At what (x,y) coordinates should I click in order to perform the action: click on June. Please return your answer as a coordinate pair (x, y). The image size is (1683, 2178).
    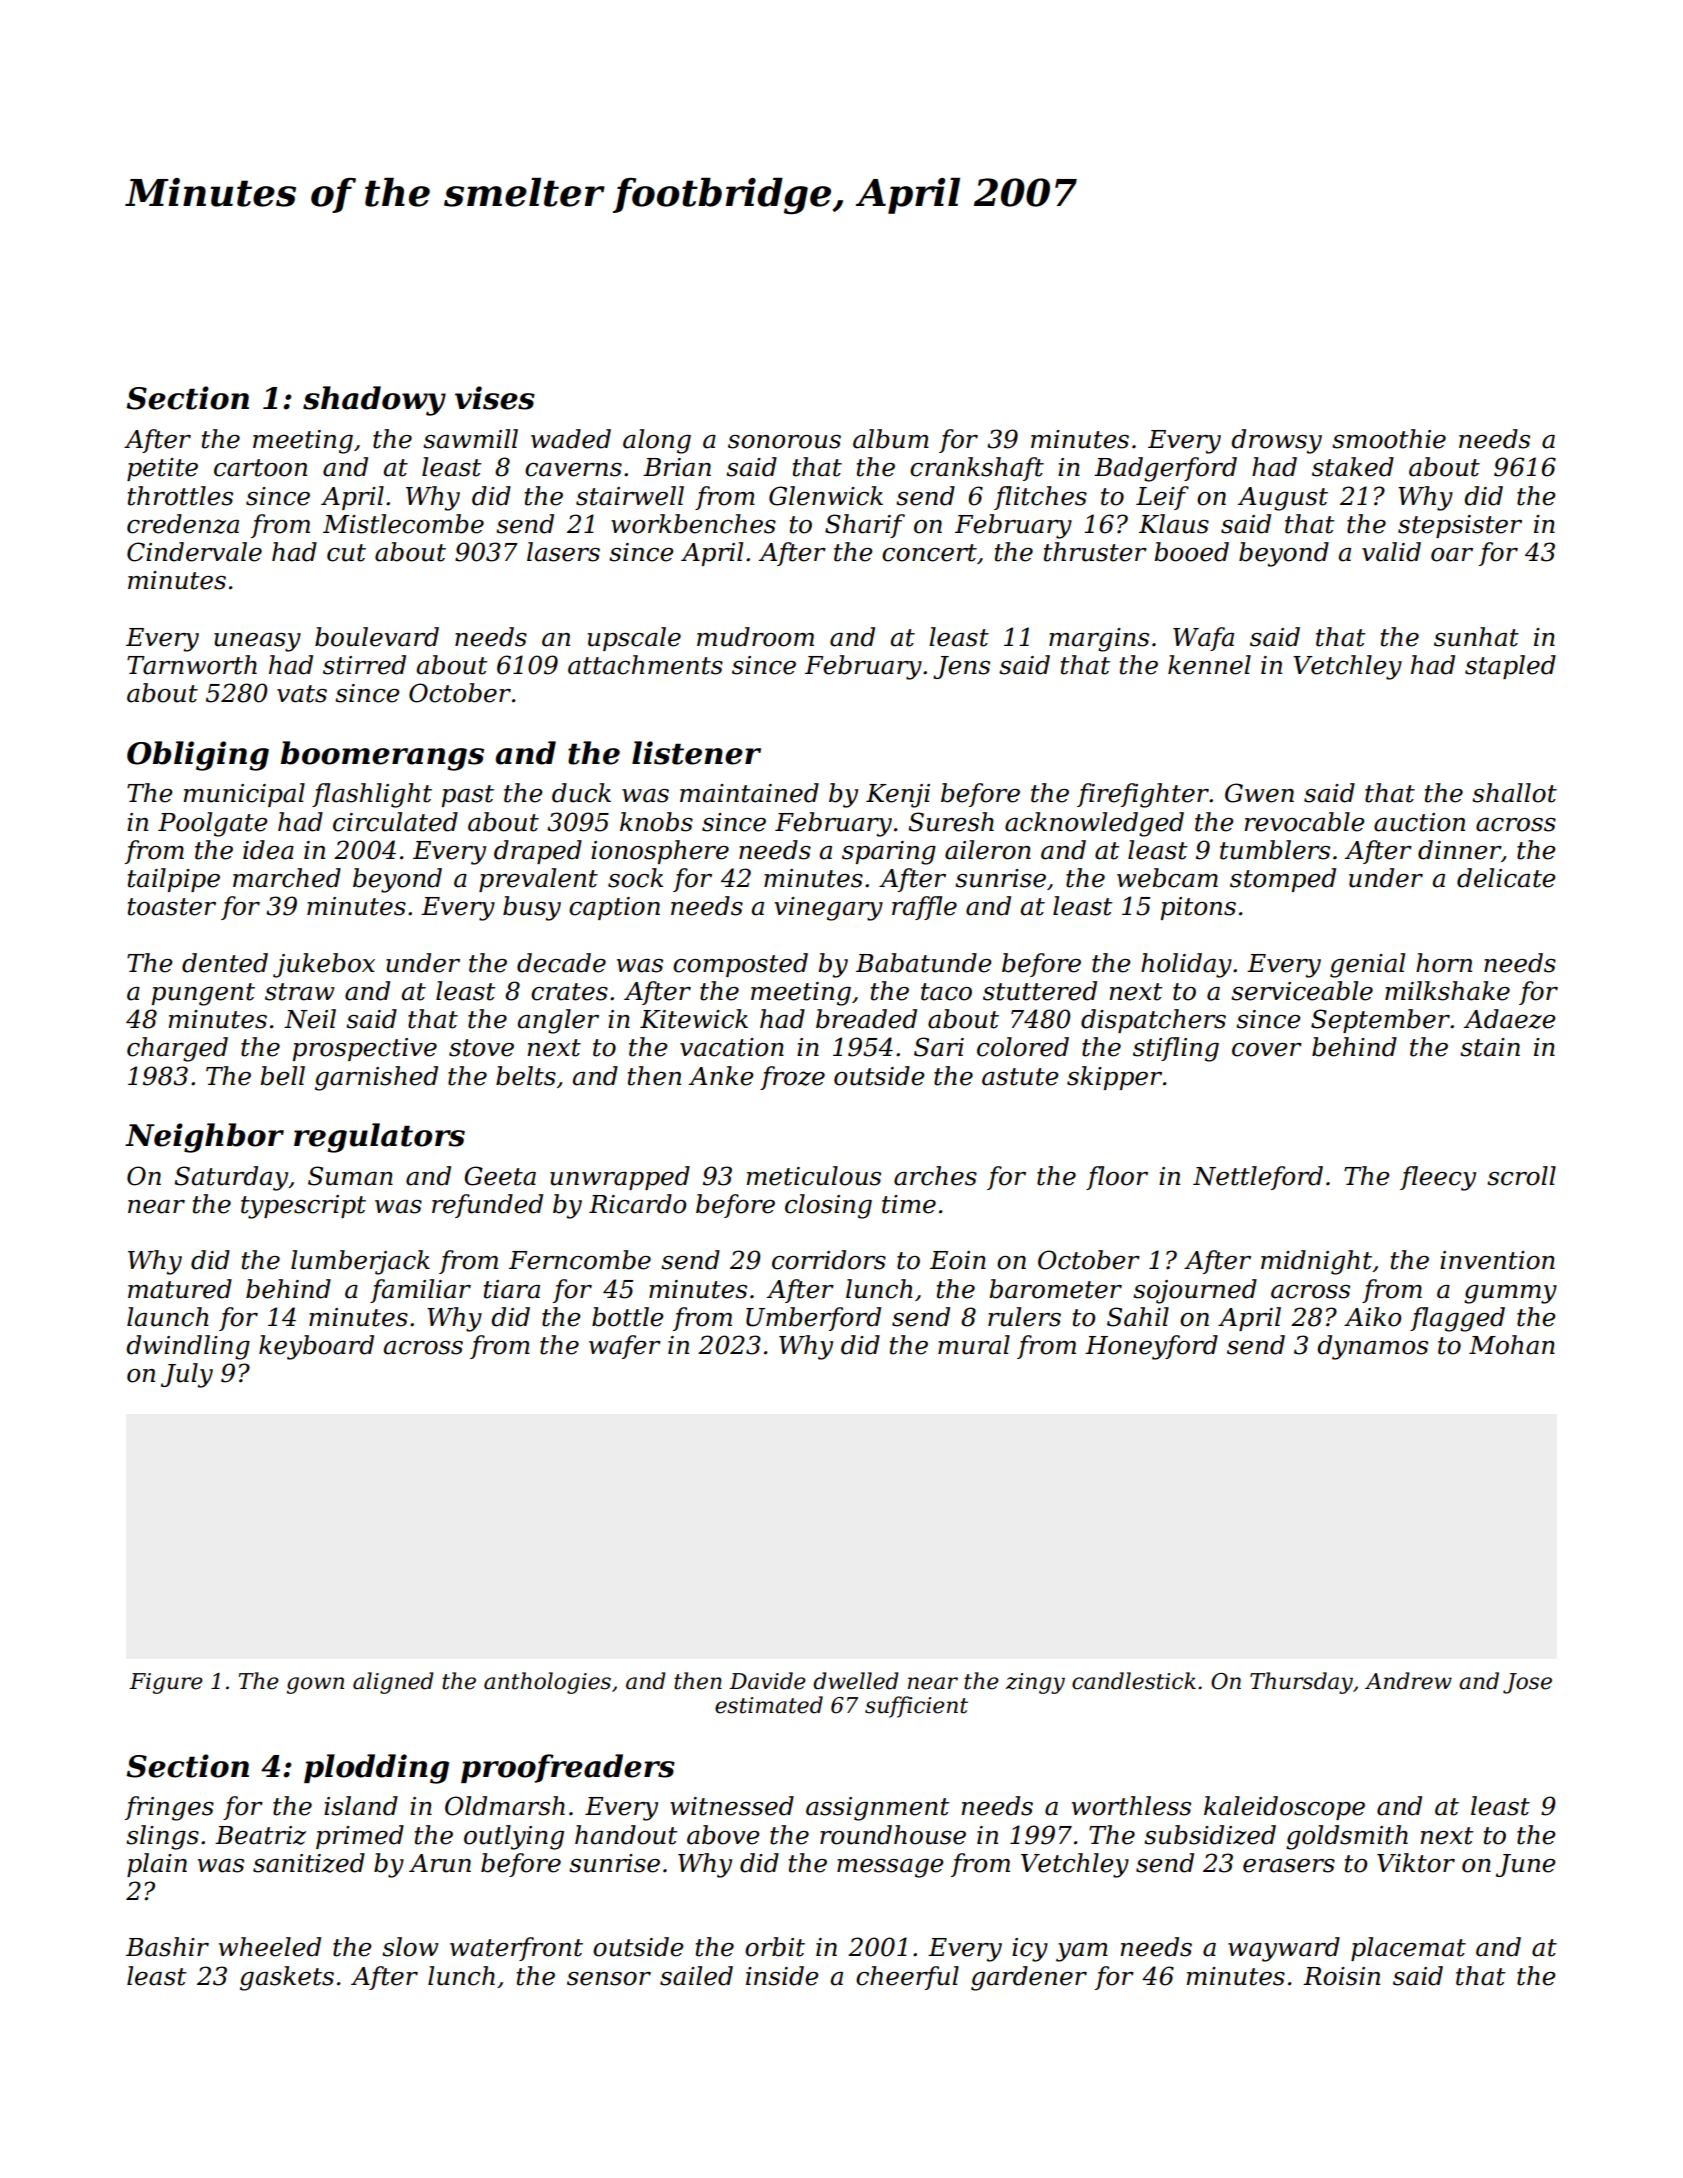
    Looking at the image, I should click on (1526, 1865).
